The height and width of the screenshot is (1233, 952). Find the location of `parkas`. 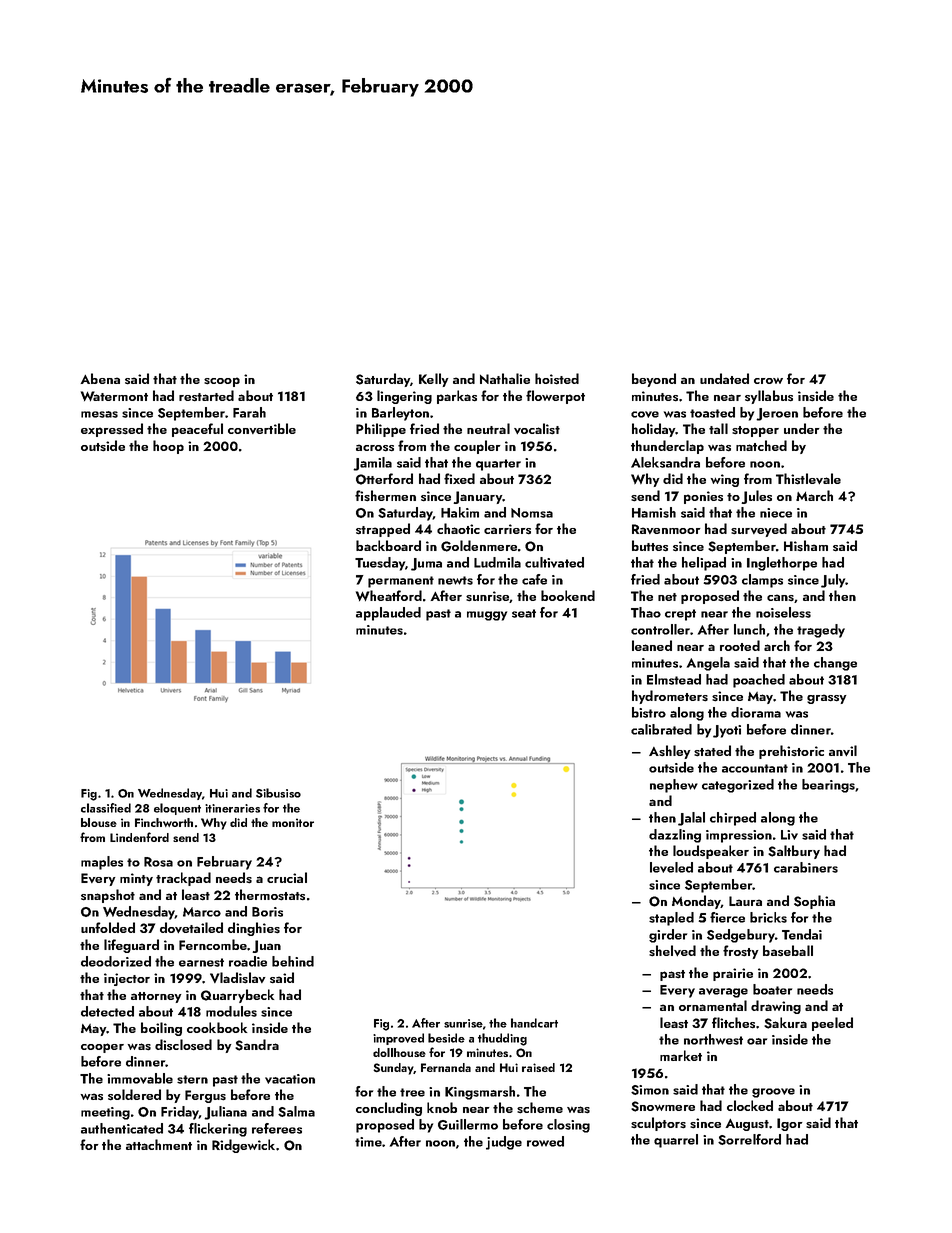

parkas is located at coordinates (457, 397).
